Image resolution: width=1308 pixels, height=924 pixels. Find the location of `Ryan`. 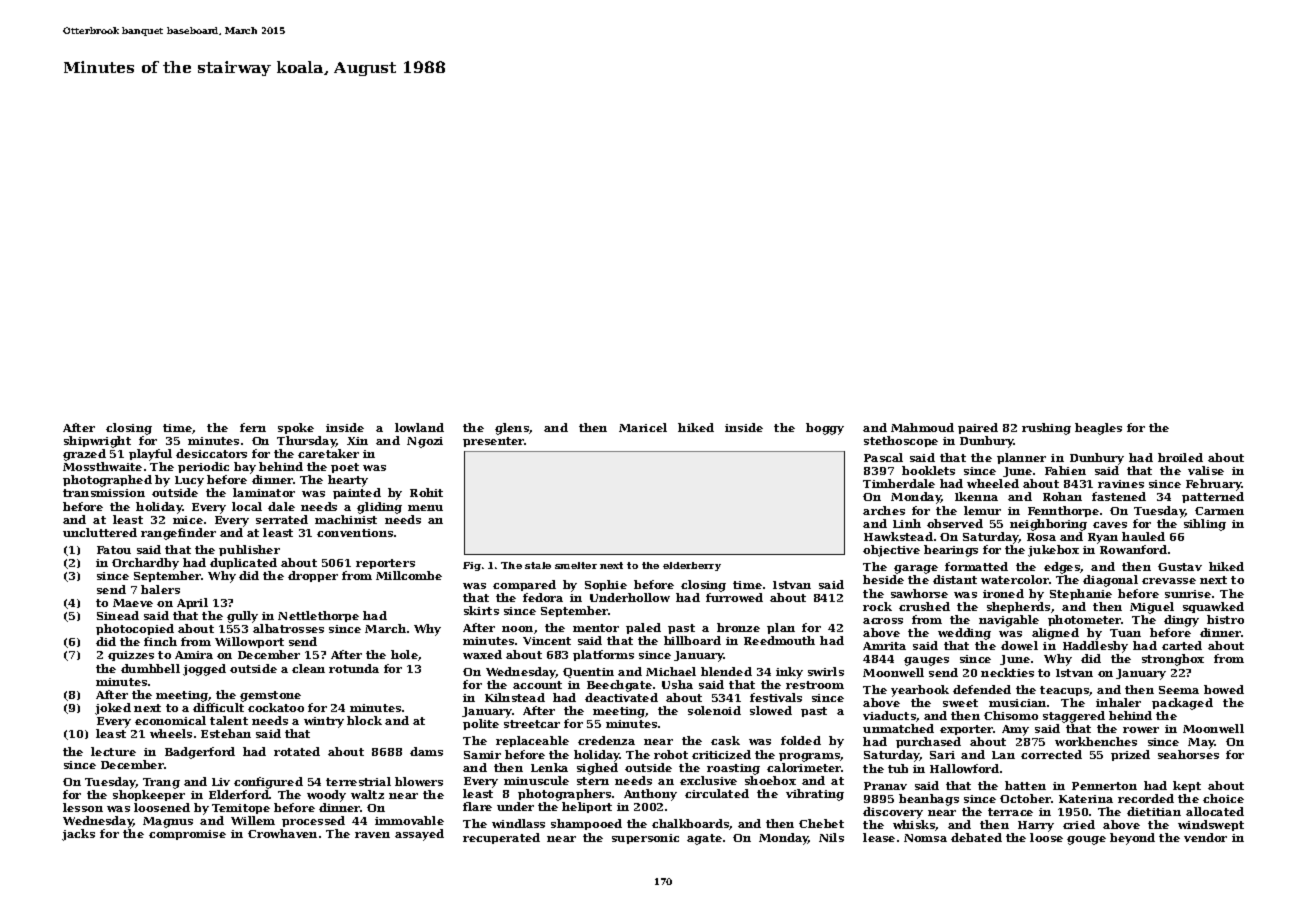

Ryan is located at coordinates (1103, 538).
